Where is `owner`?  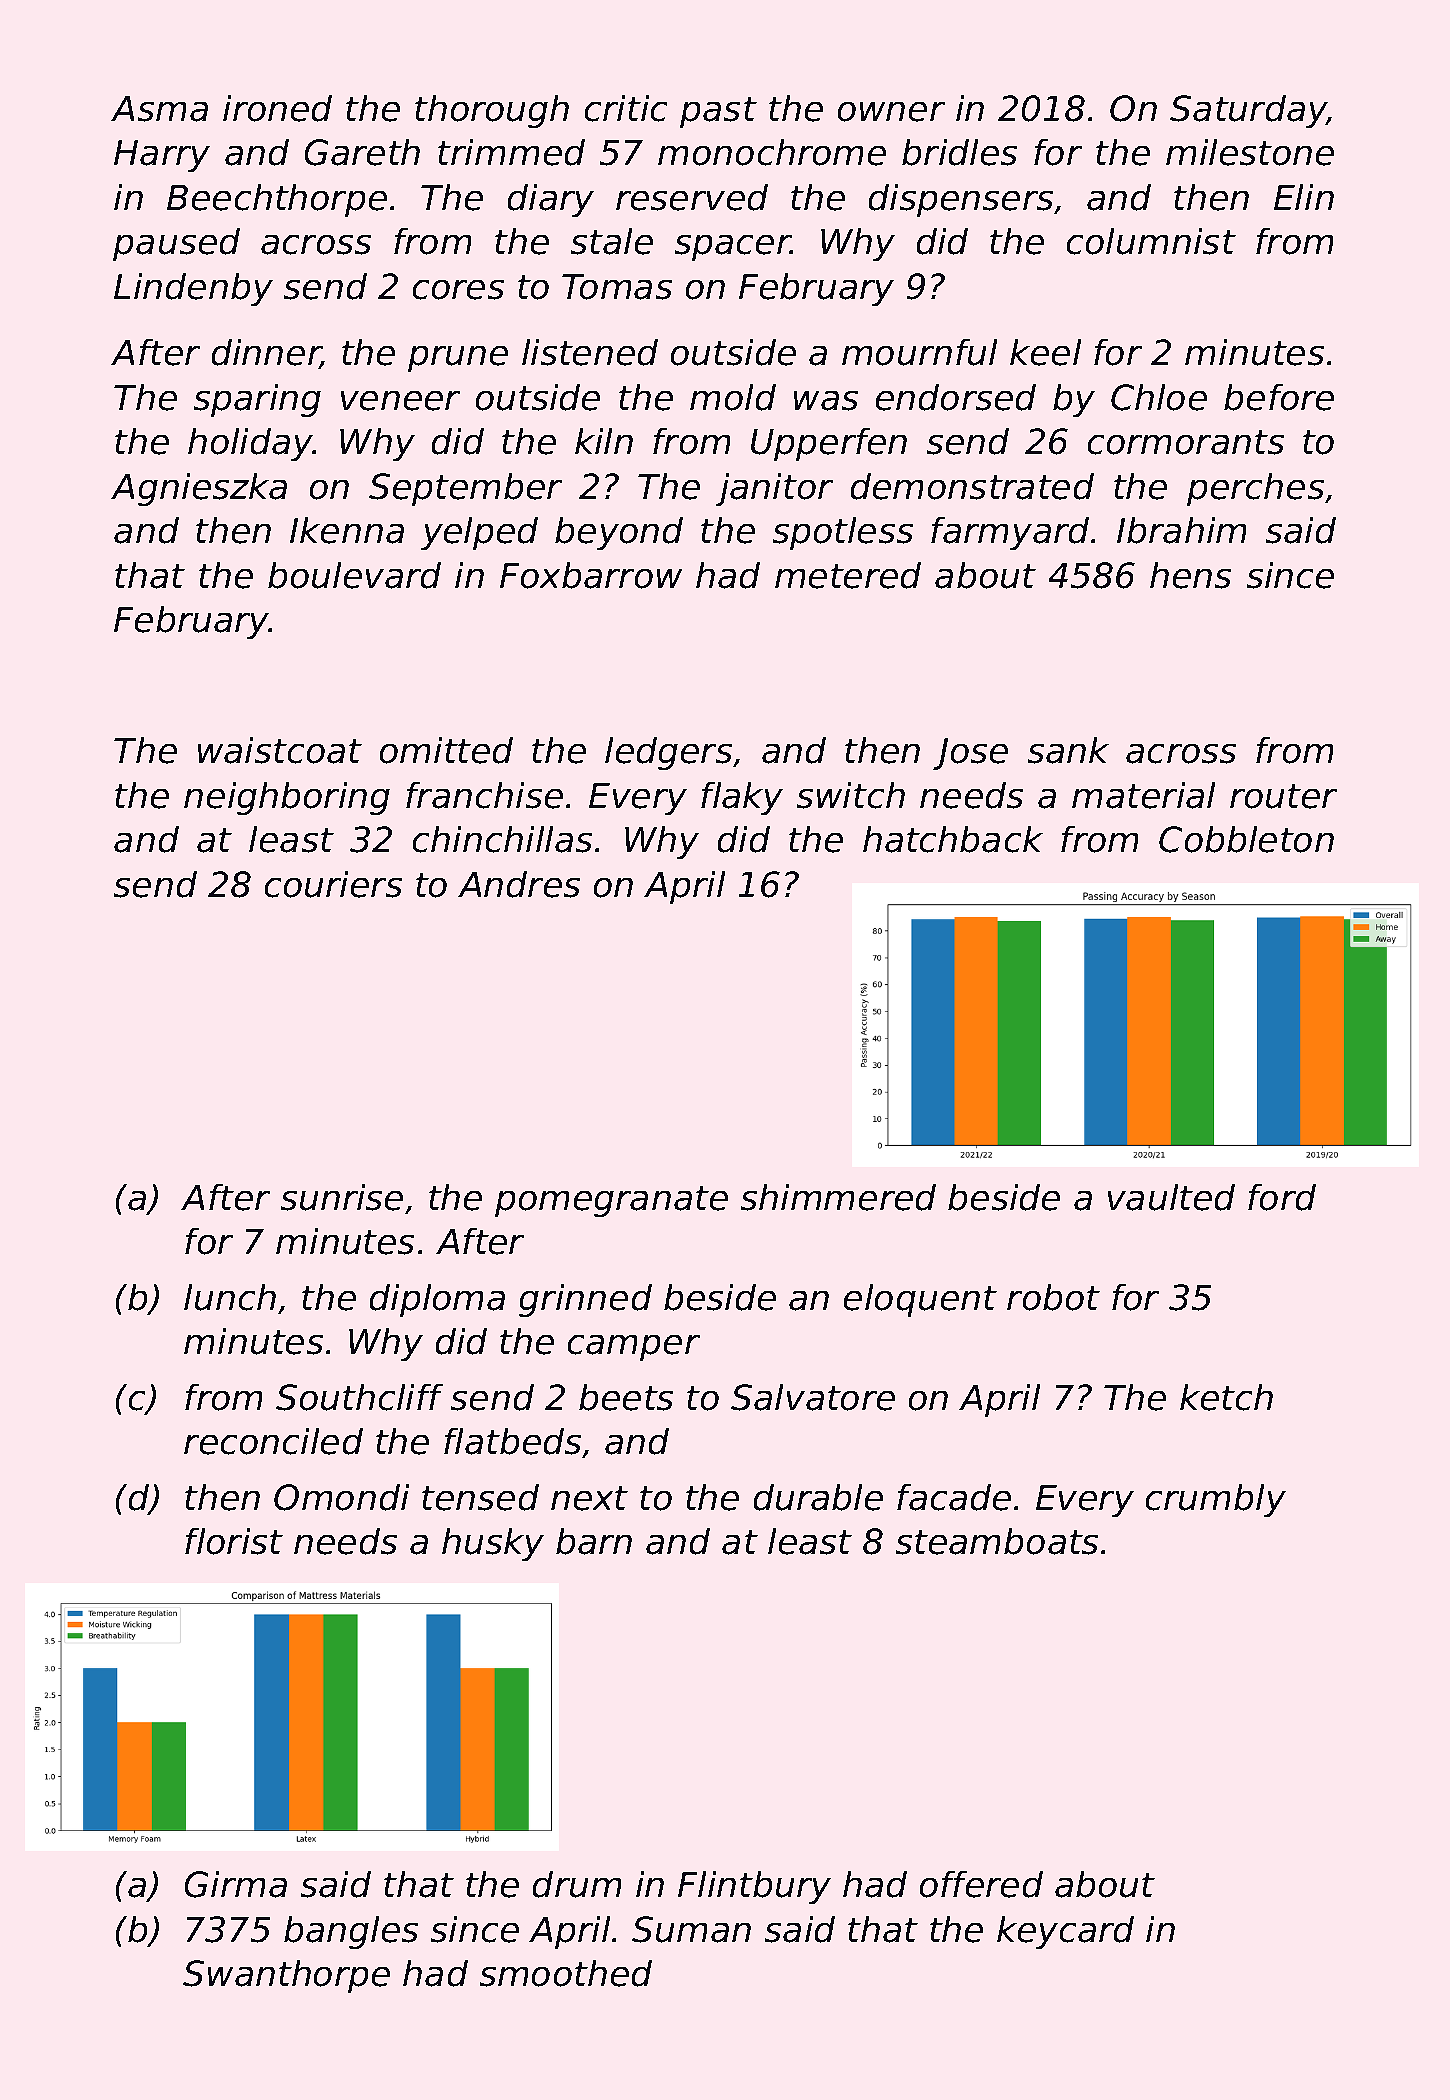
owner is located at coordinates (891, 112).
